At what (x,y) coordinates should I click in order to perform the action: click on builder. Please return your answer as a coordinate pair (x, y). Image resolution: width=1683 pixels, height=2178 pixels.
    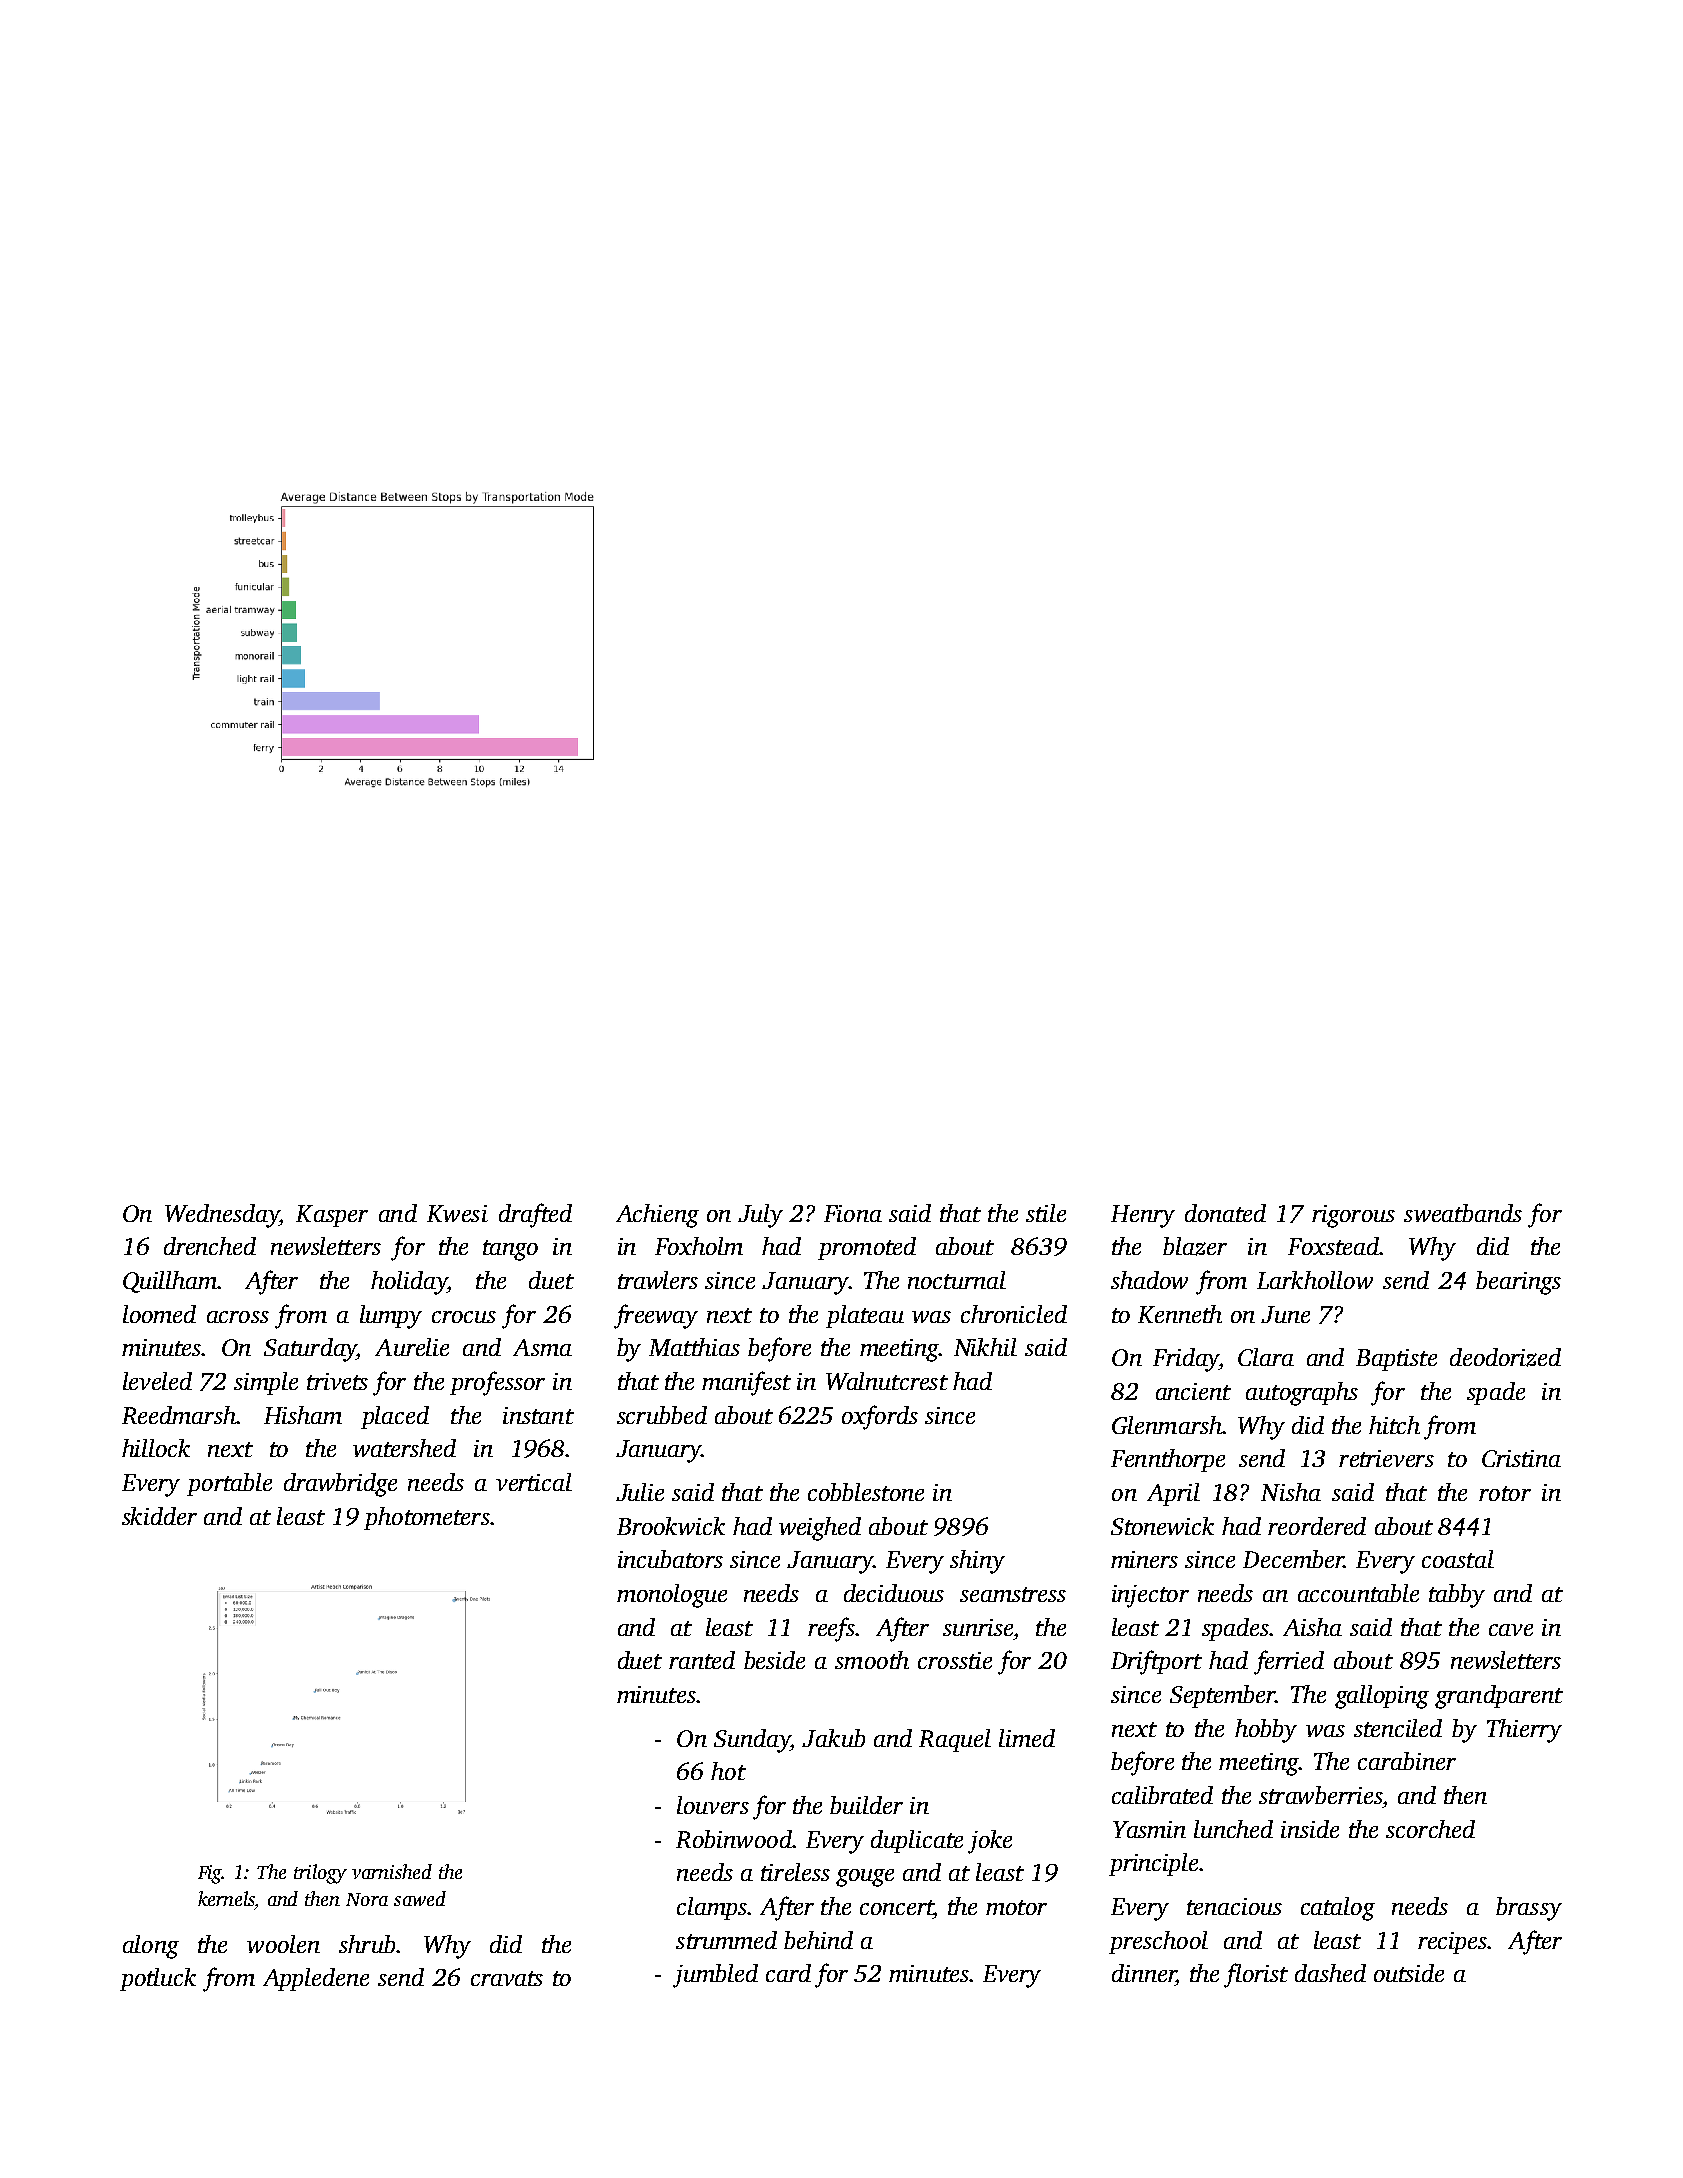
    Looking at the image, I should click on (866, 1805).
